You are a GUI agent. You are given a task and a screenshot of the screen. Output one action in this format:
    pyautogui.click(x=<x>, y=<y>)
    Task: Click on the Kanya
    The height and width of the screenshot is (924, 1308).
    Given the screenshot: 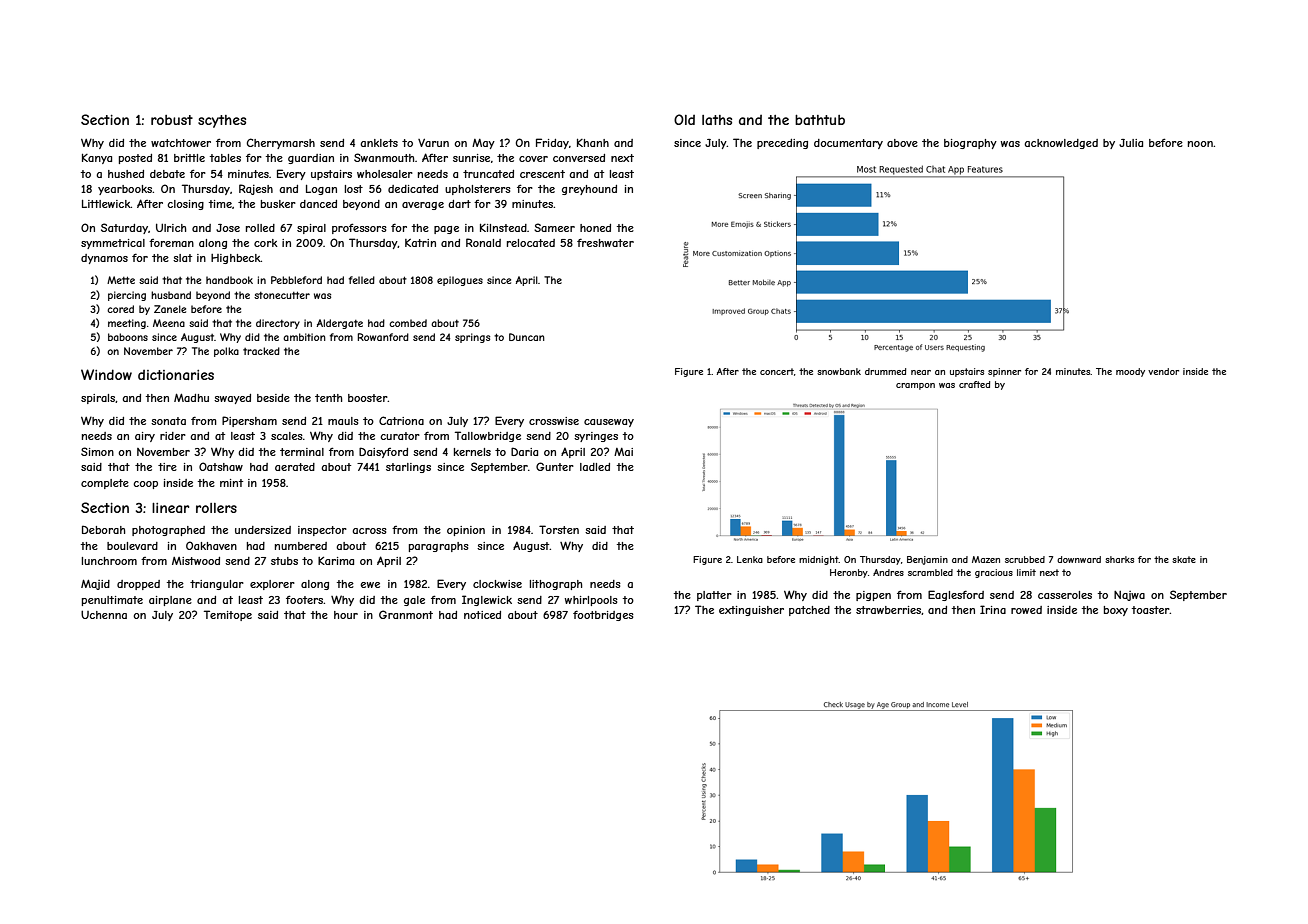 What is the action you would take?
    pyautogui.click(x=97, y=159)
